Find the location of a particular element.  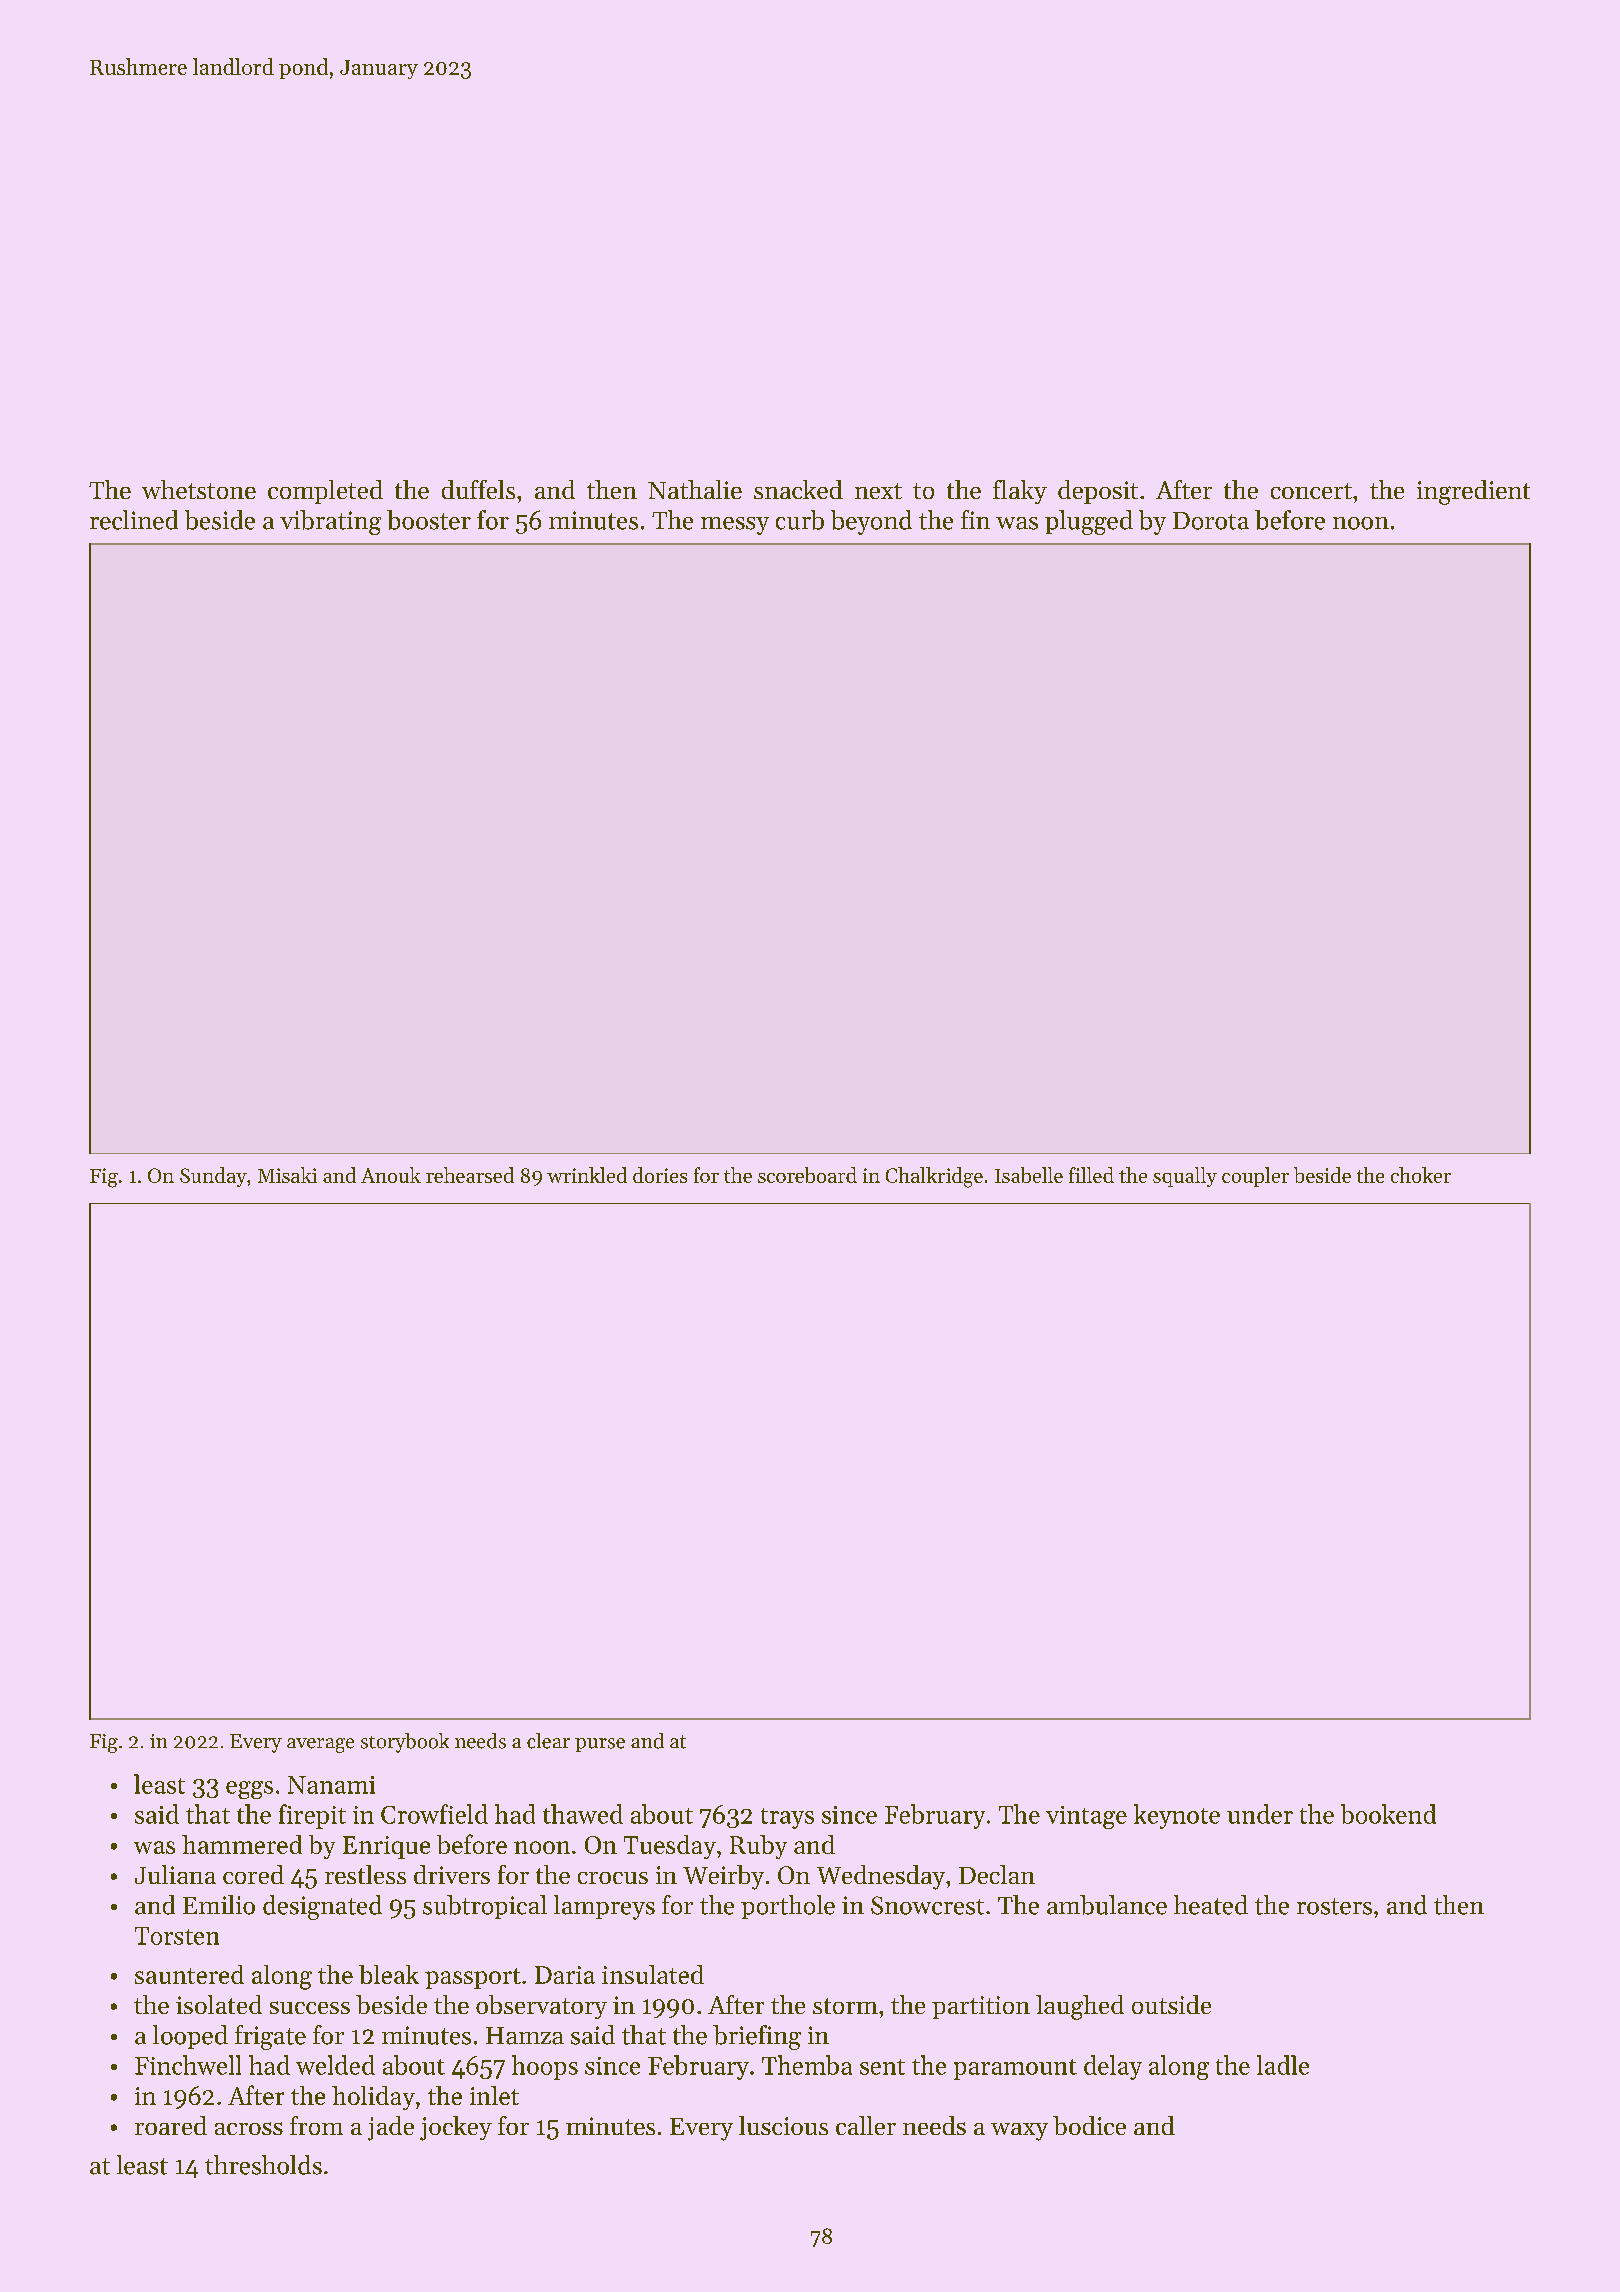

ingredient is located at coordinates (1473, 492).
